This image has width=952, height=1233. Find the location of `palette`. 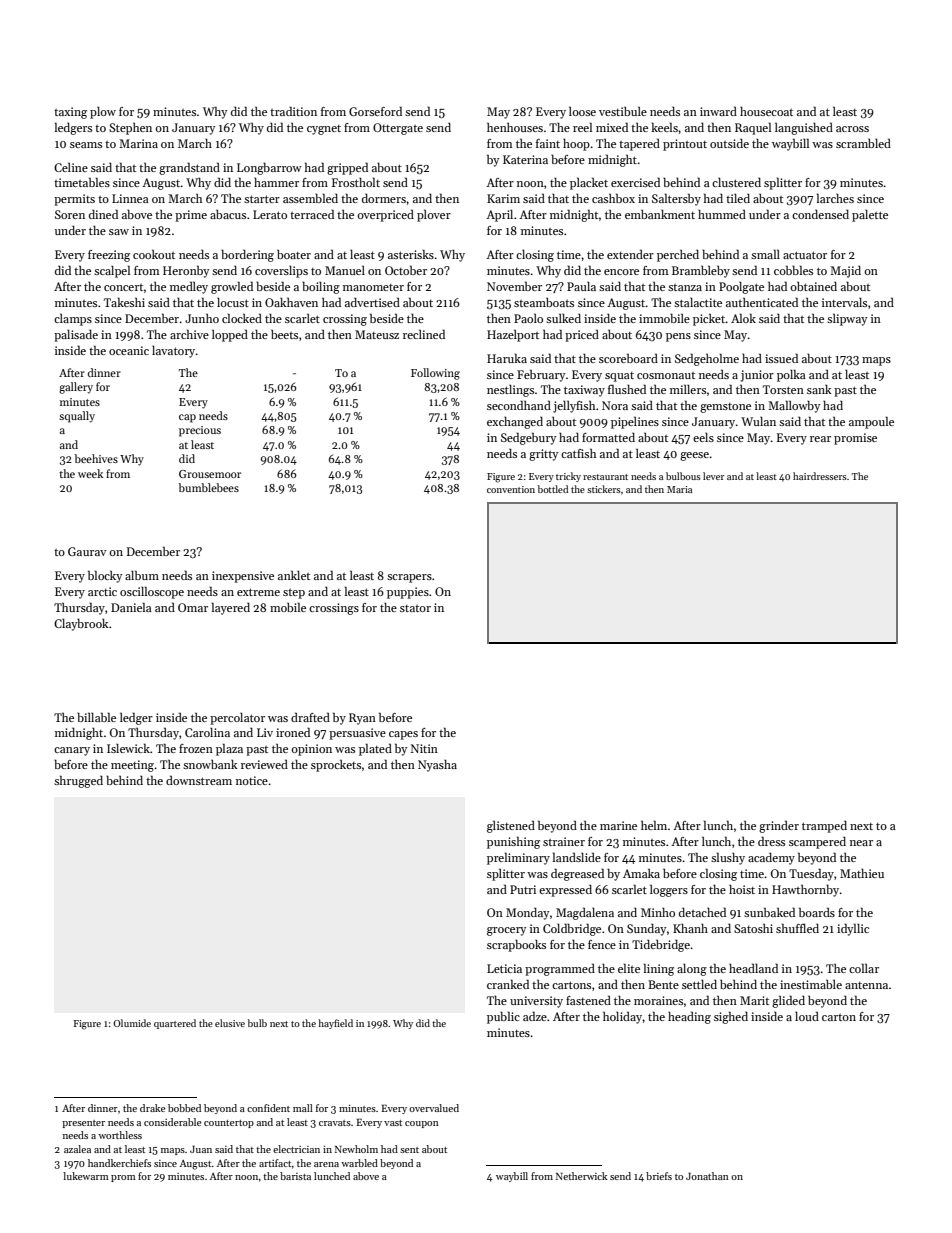

palette is located at coordinates (870, 216).
